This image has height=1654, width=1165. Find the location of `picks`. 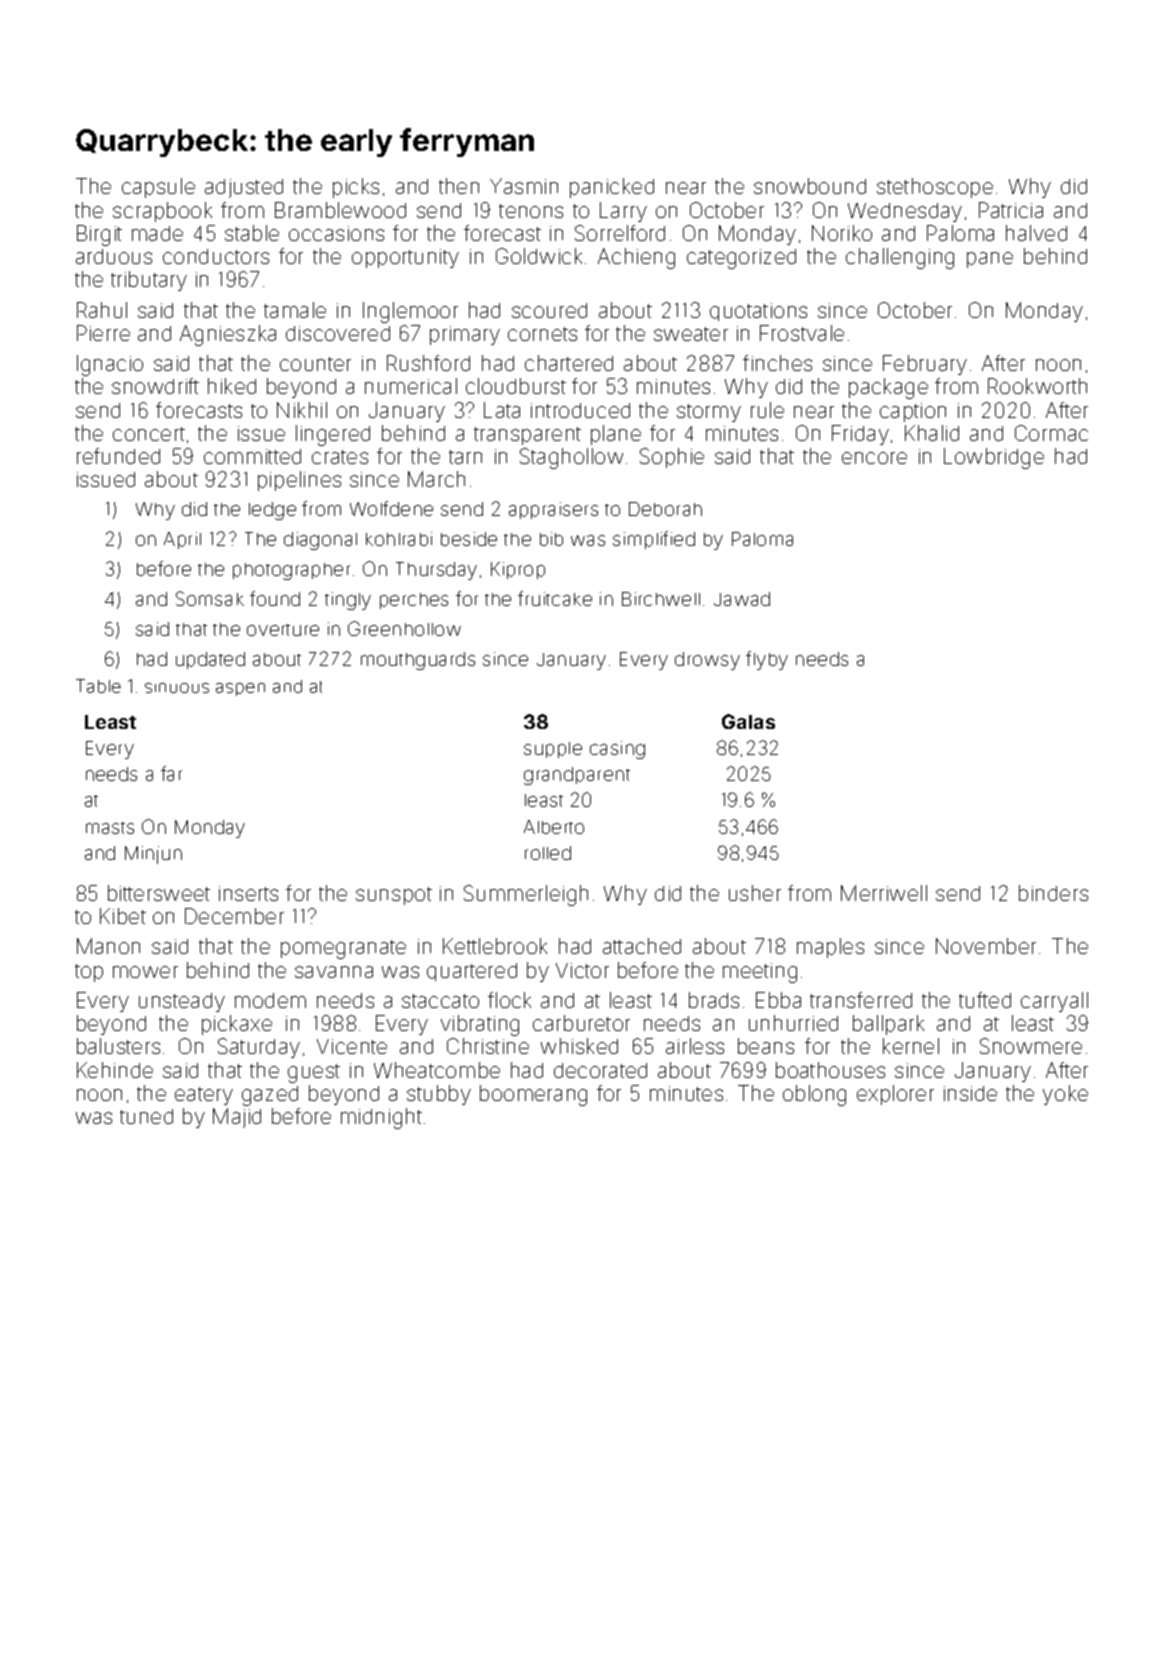

picks is located at coordinates (356, 188).
